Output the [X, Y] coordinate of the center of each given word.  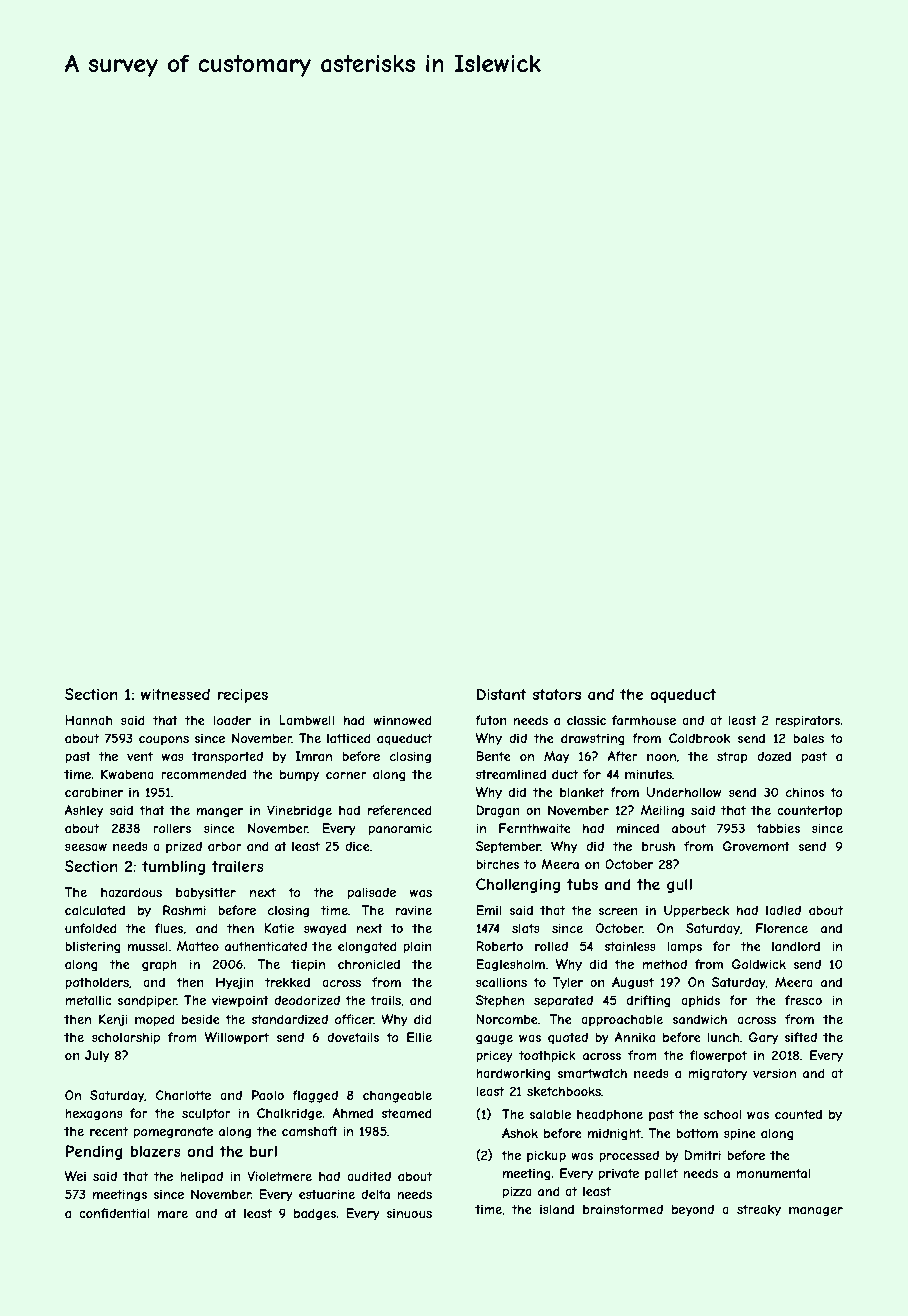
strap [732, 758]
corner [346, 775]
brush [658, 846]
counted [798, 1114]
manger [220, 813]
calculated [95, 910]
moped [155, 1020]
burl [263, 1151]
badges [315, 1214]
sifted [800, 1037]
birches [497, 864]
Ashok [520, 1133]
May [556, 757]
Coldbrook [699, 738]
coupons [164, 741]
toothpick [547, 1056]
